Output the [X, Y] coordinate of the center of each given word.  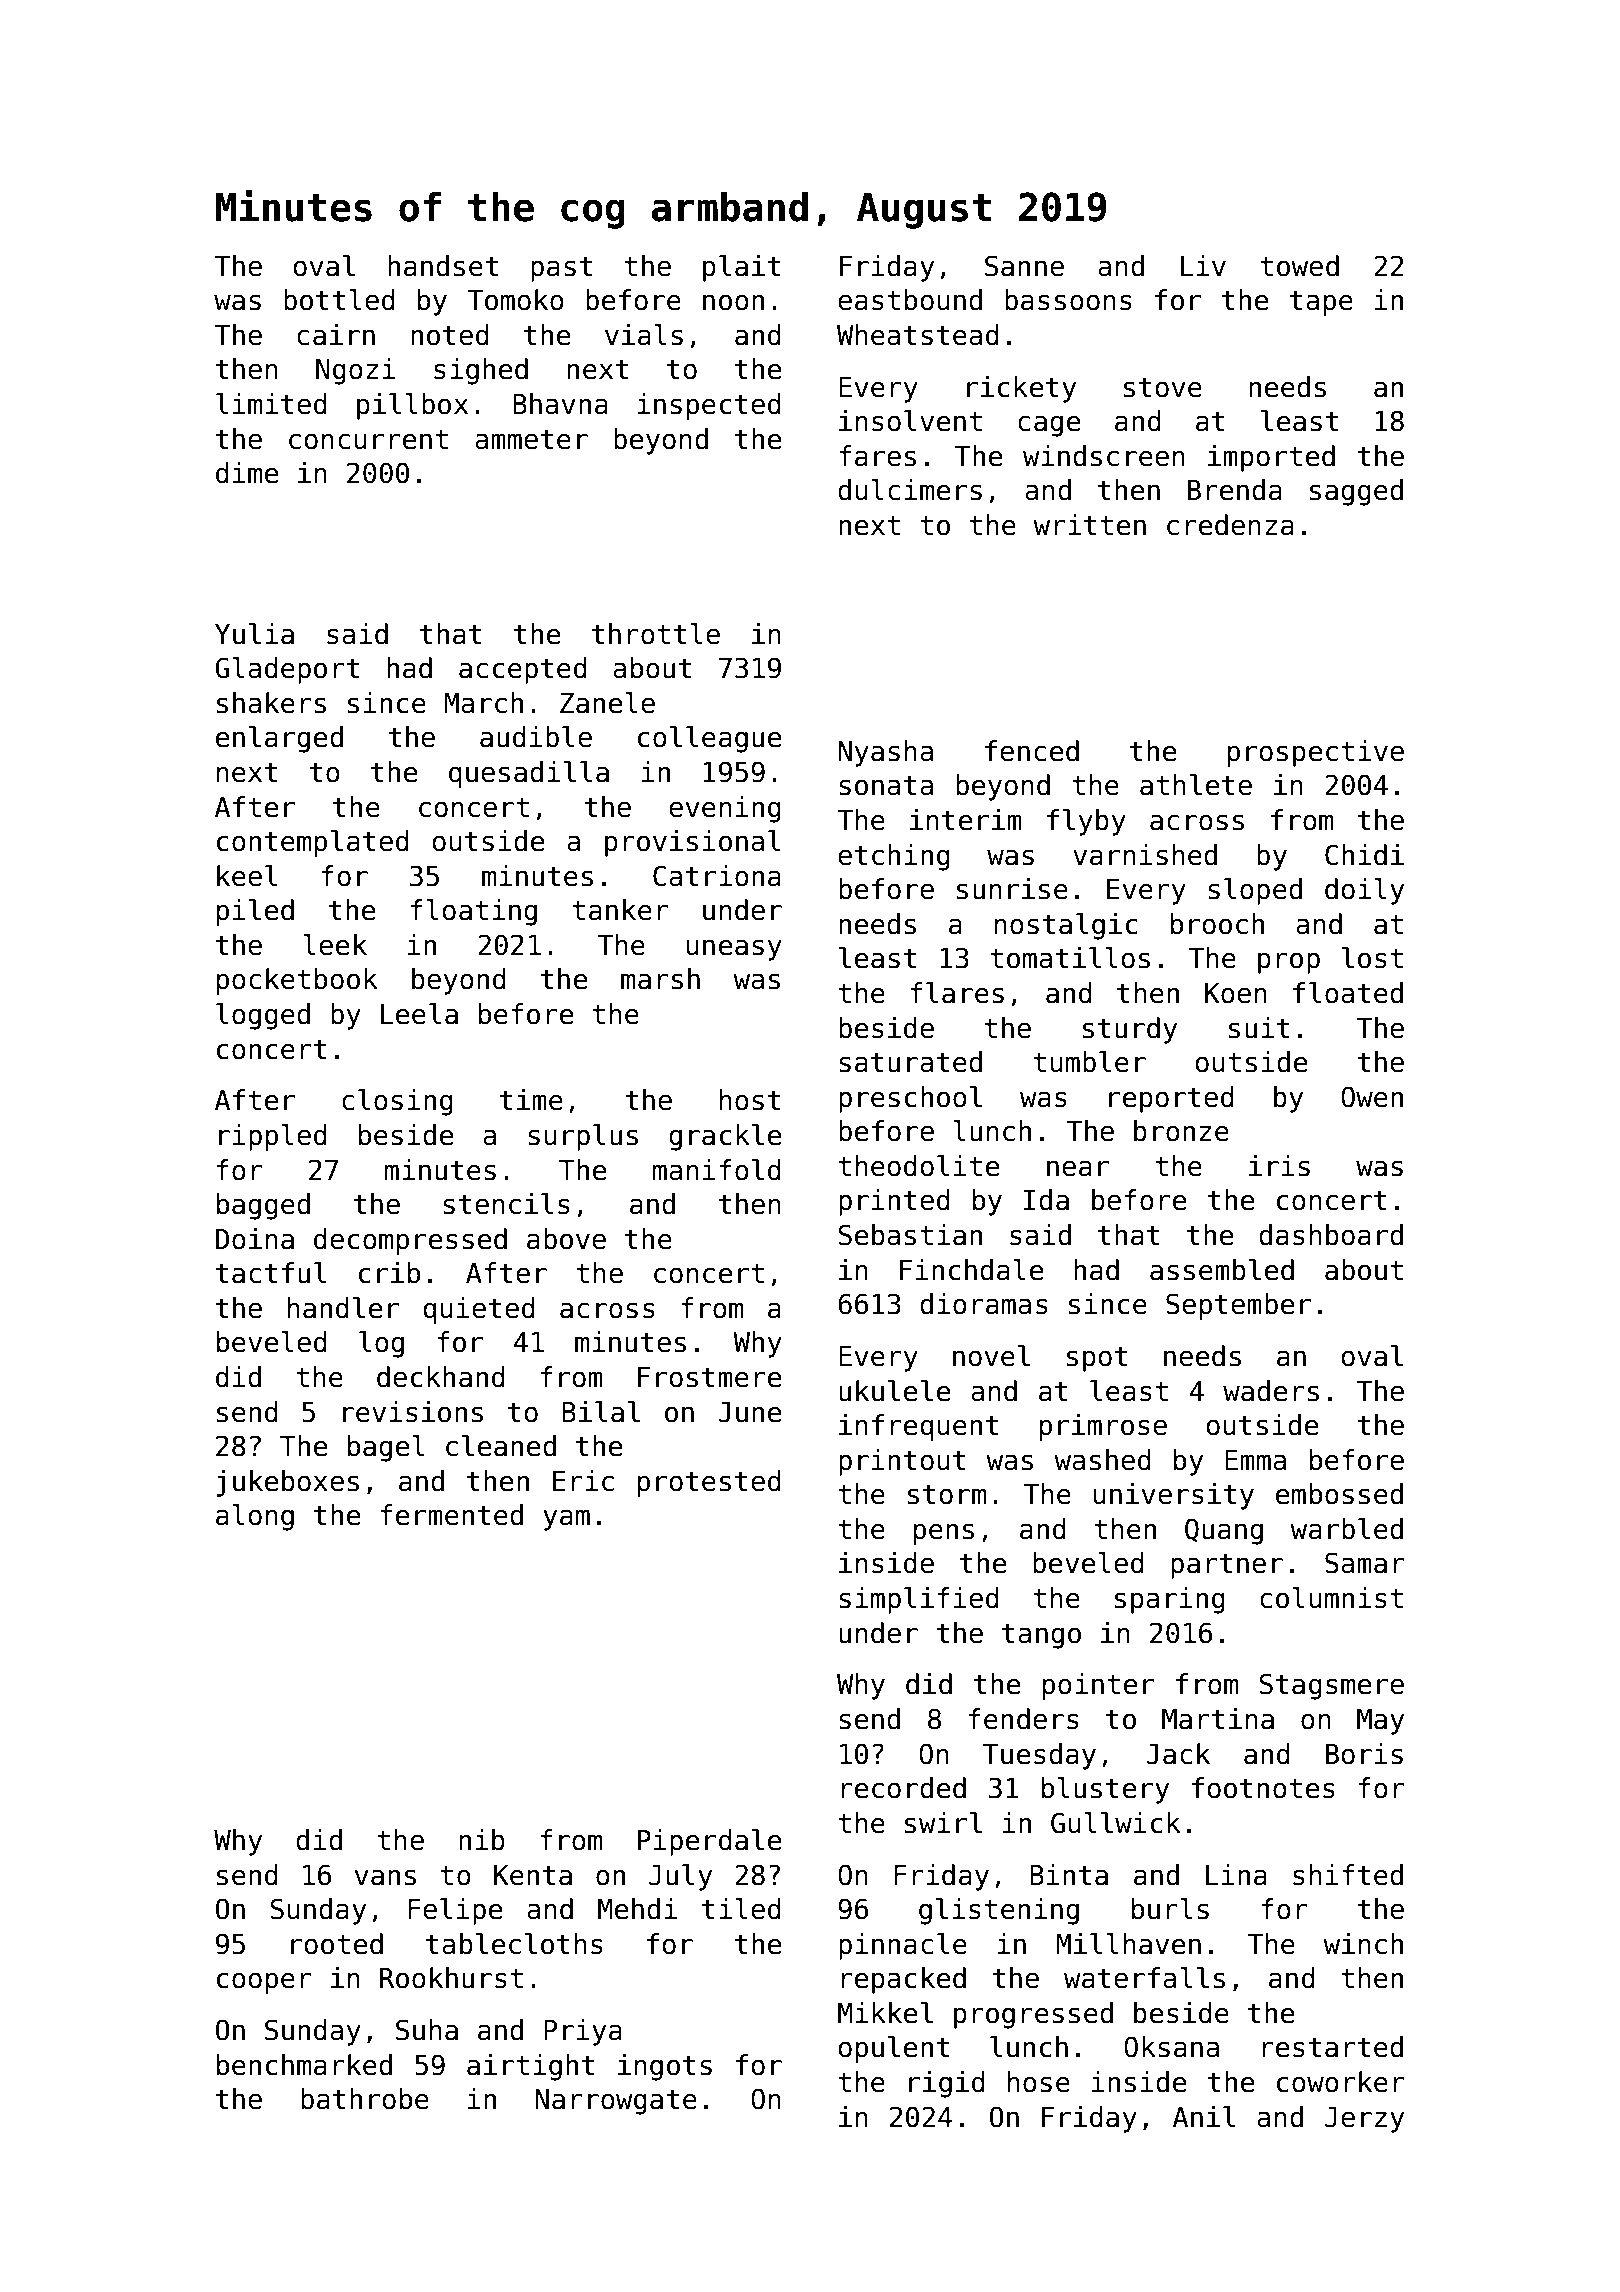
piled [255, 912]
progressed [1033, 2015]
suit [1259, 1028]
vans [385, 1877]
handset [443, 266]
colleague [709, 739]
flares [957, 993]
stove [1163, 388]
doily [1364, 891]
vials [644, 335]
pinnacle [903, 1946]
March [483, 703]
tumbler [1089, 1062]
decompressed [410, 1241]
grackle [725, 1137]
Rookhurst [451, 1978]
